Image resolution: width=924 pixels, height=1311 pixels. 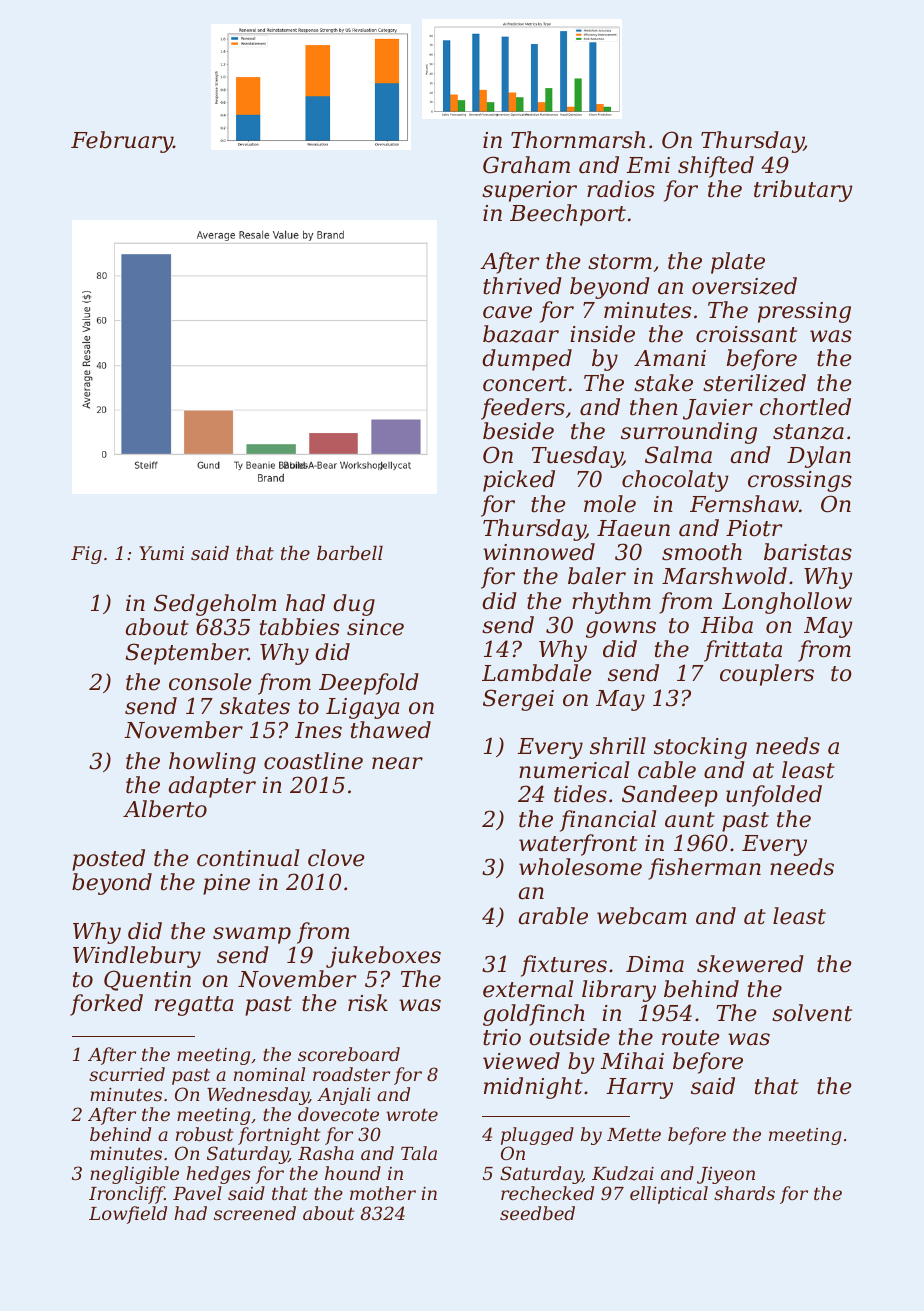 What do you see at coordinates (518, 431) in the screenshot?
I see `beside` at bounding box center [518, 431].
